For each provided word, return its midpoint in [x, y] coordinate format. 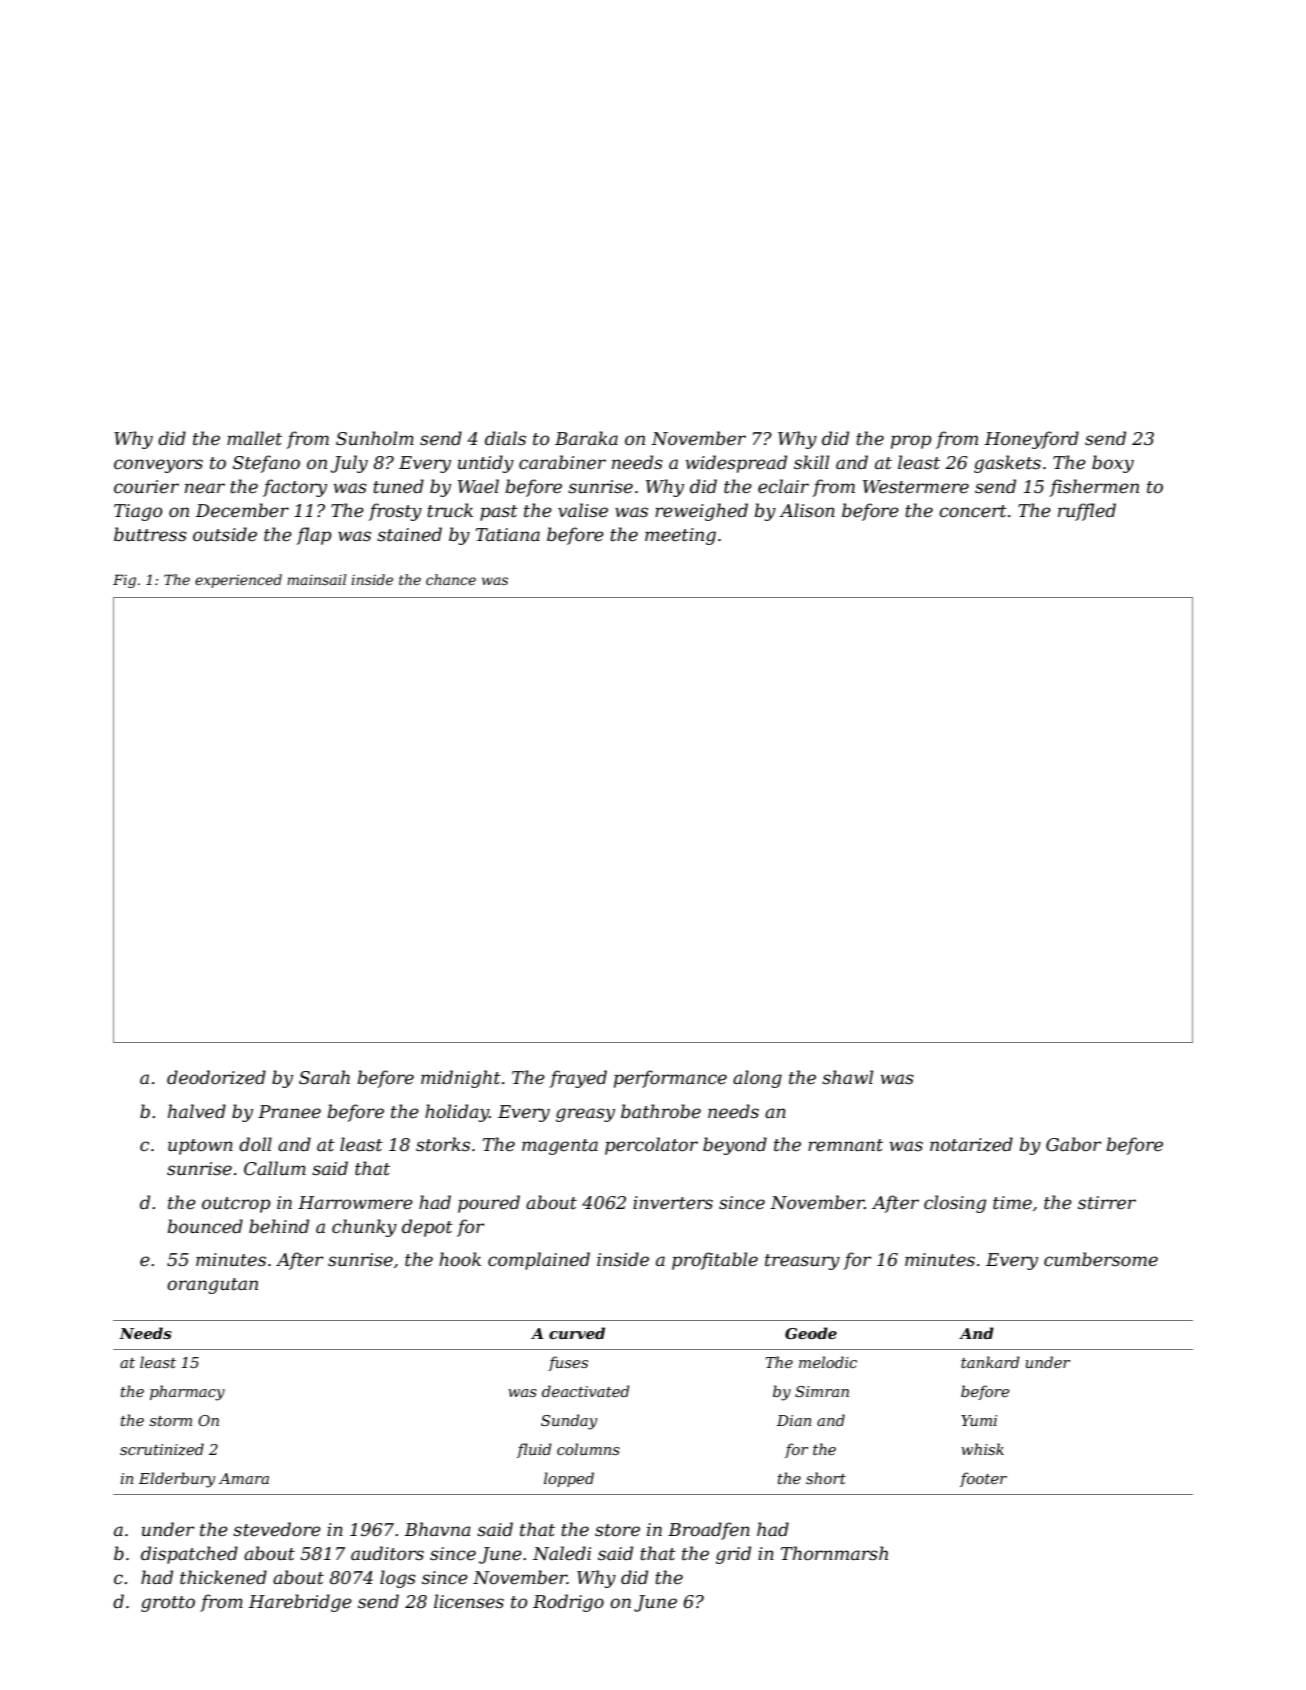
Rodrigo [568, 1603]
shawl [847, 1077]
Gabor [1074, 1144]
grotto [168, 1604]
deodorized [216, 1077]
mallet [254, 438]
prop [911, 442]
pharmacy [187, 1393]
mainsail [316, 579]
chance [451, 579]
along [757, 1079]
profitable [715, 1261]
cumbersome [1101, 1259]
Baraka [586, 438]
